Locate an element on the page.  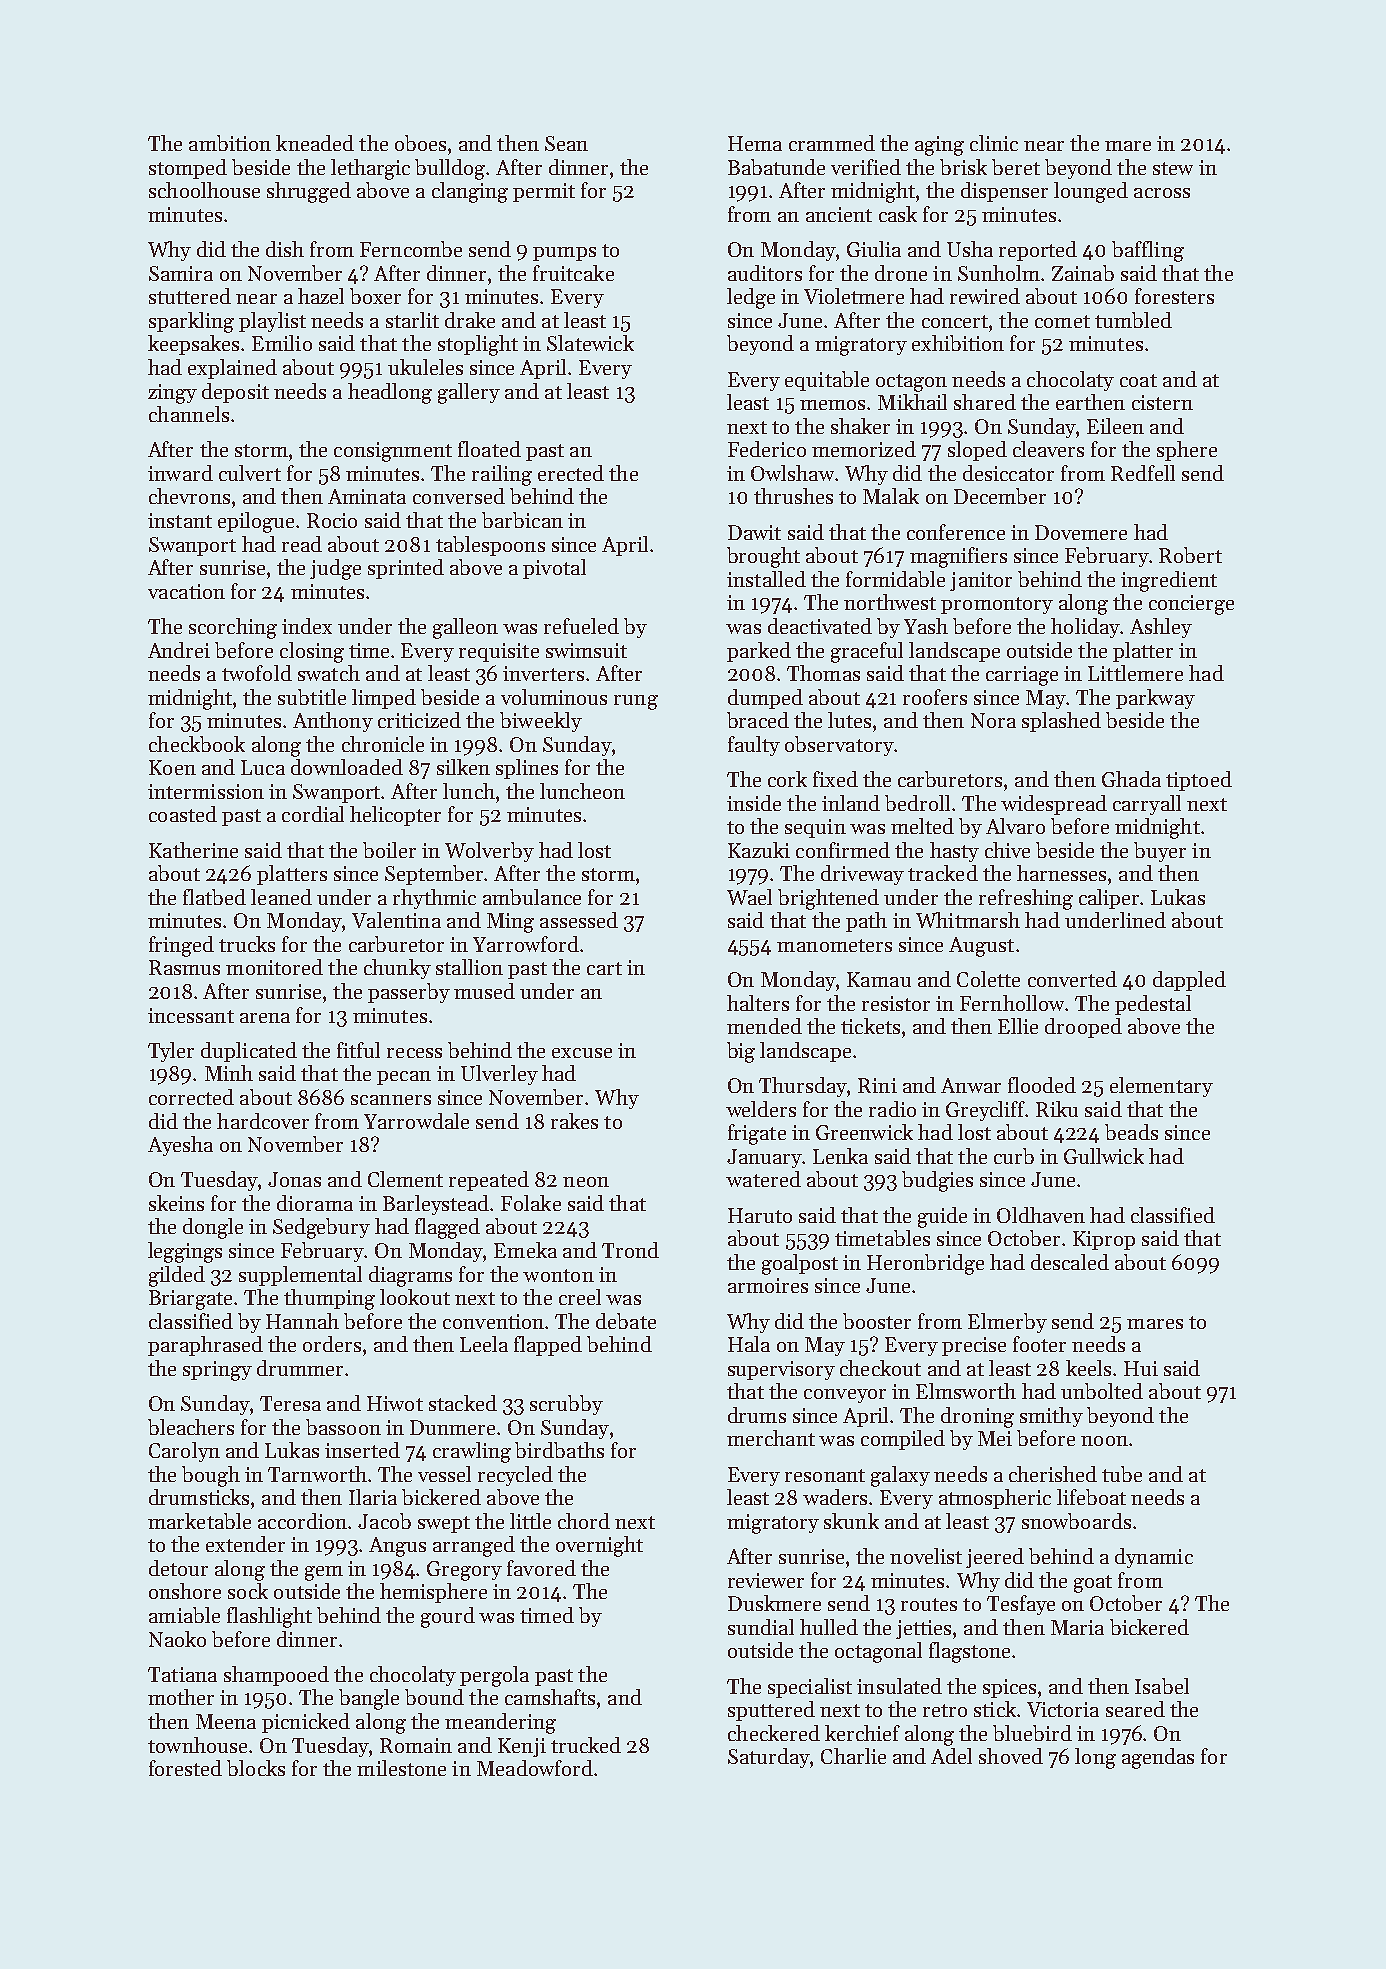
tiptoed is located at coordinates (1199, 781).
